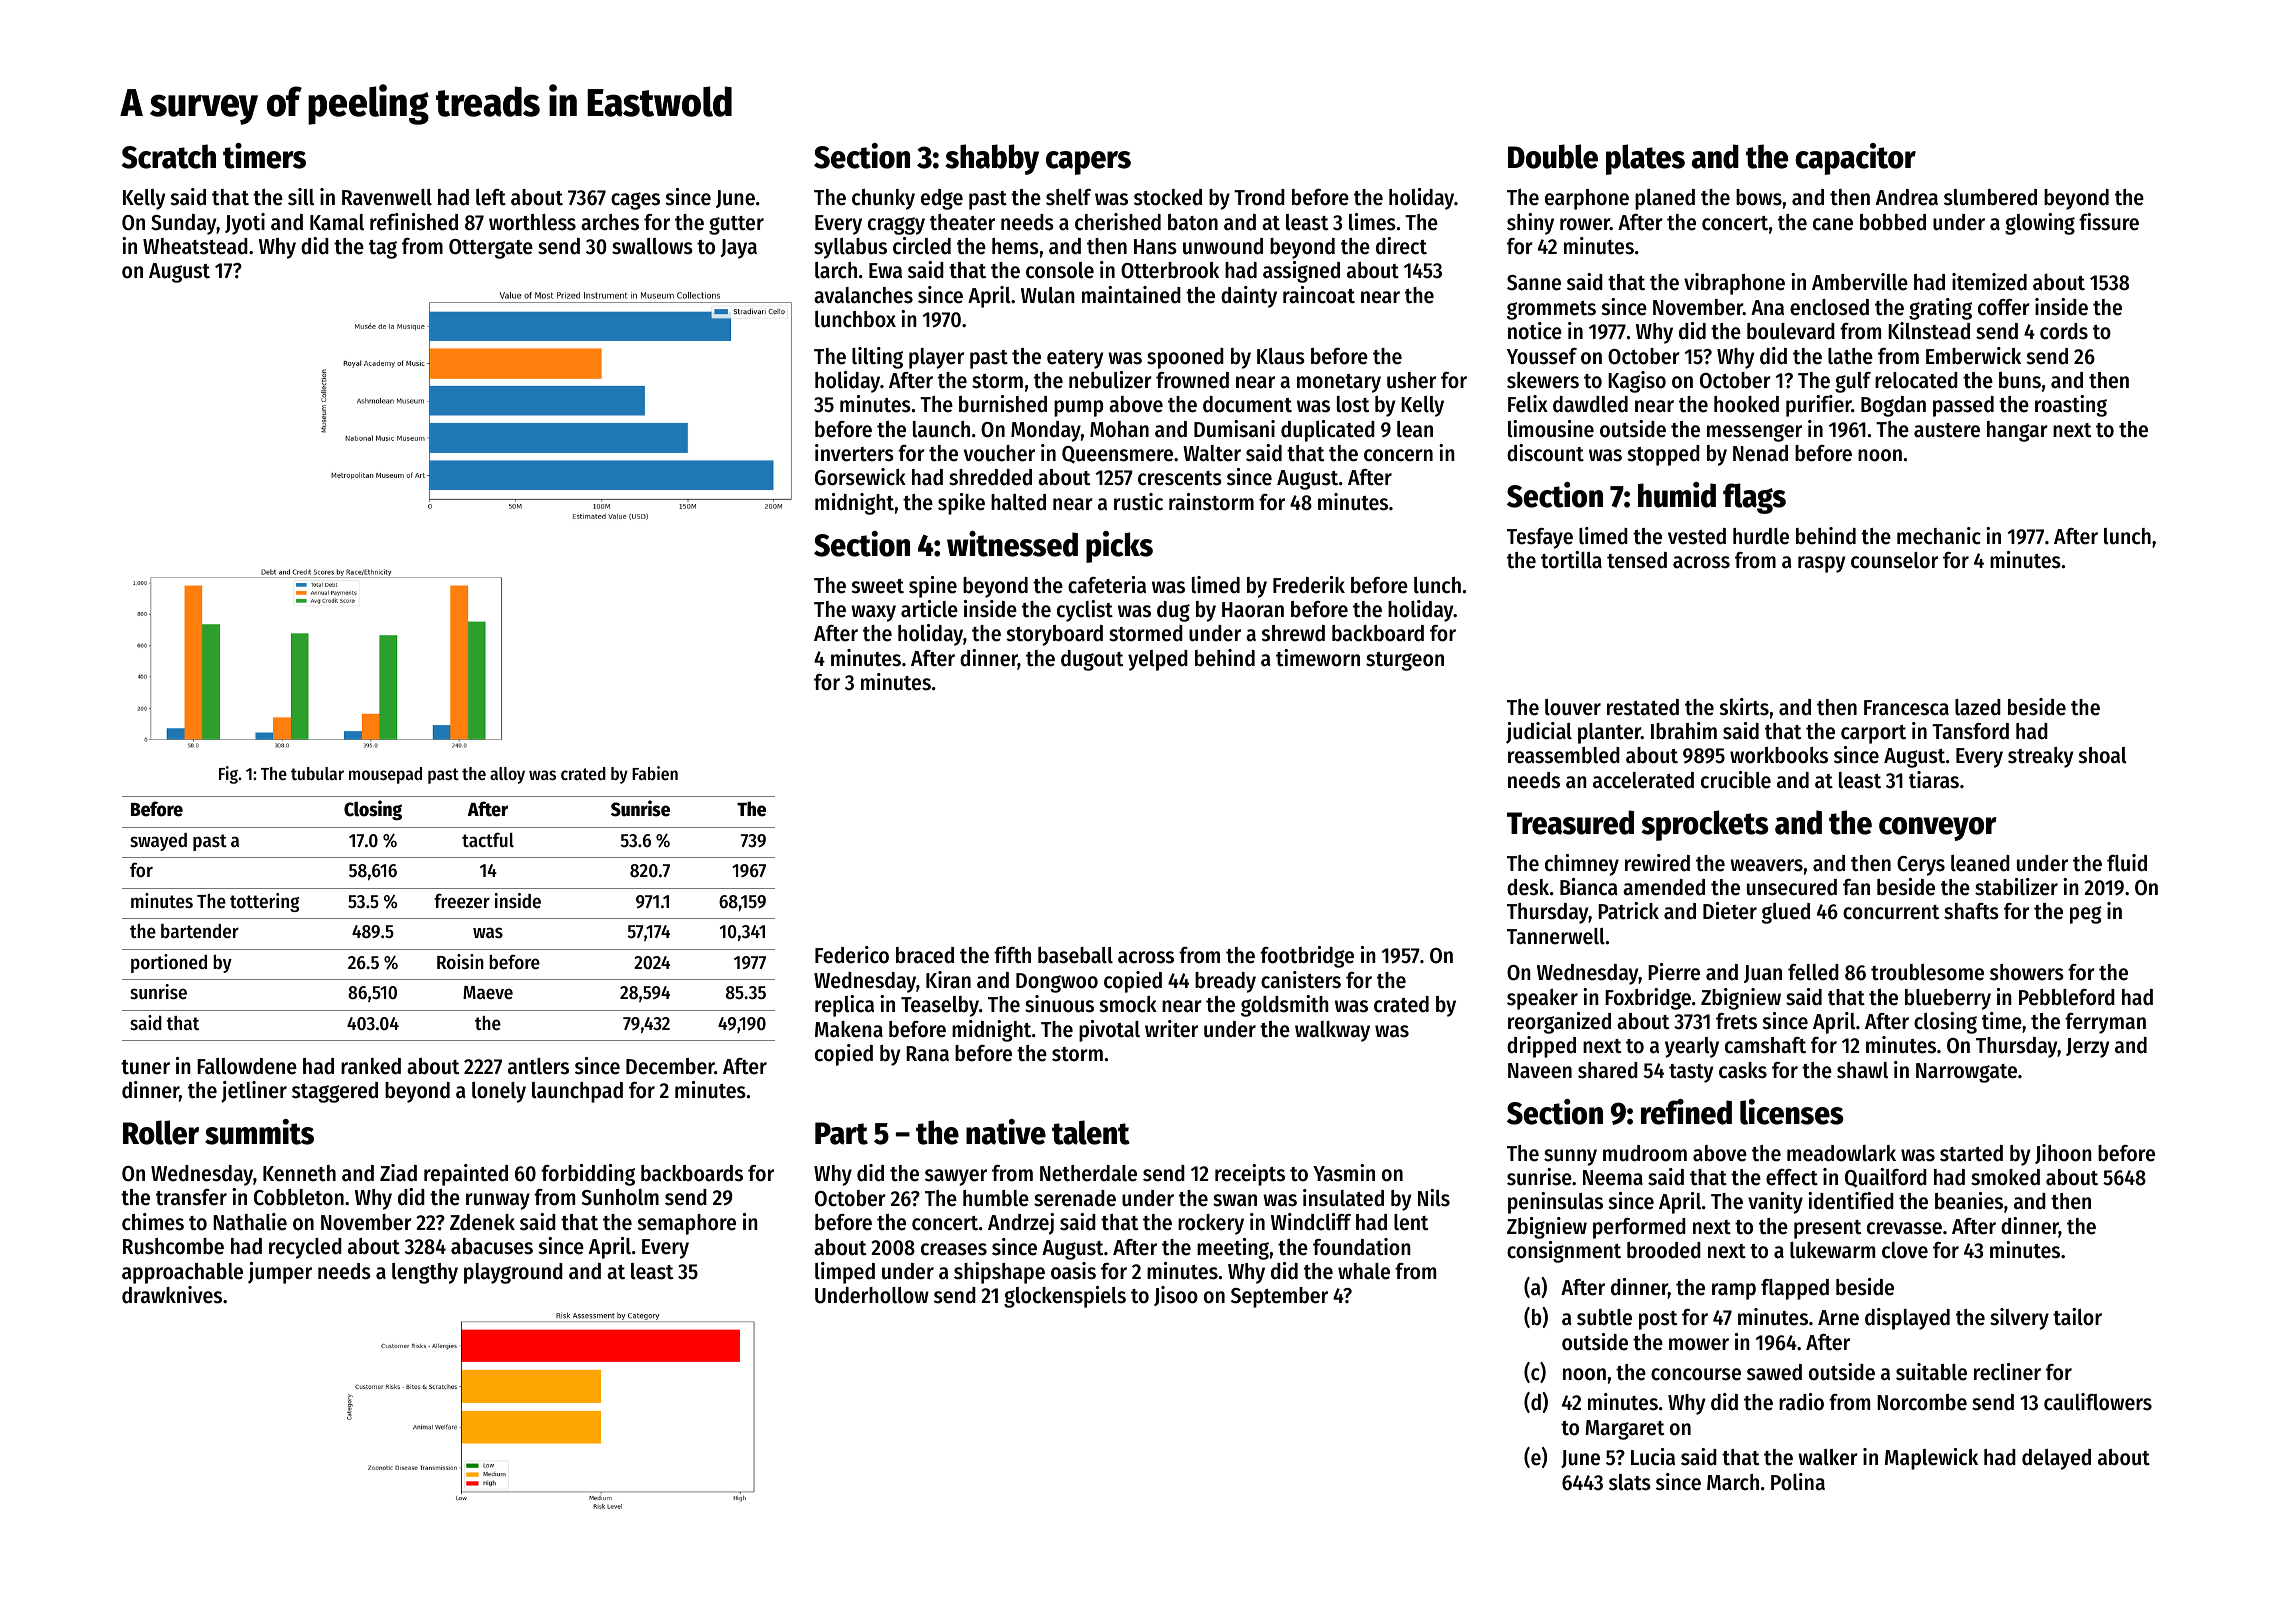 This screenshot has height=1614, width=2282. What do you see at coordinates (860, 477) in the screenshot?
I see `Gorsewick` at bounding box center [860, 477].
